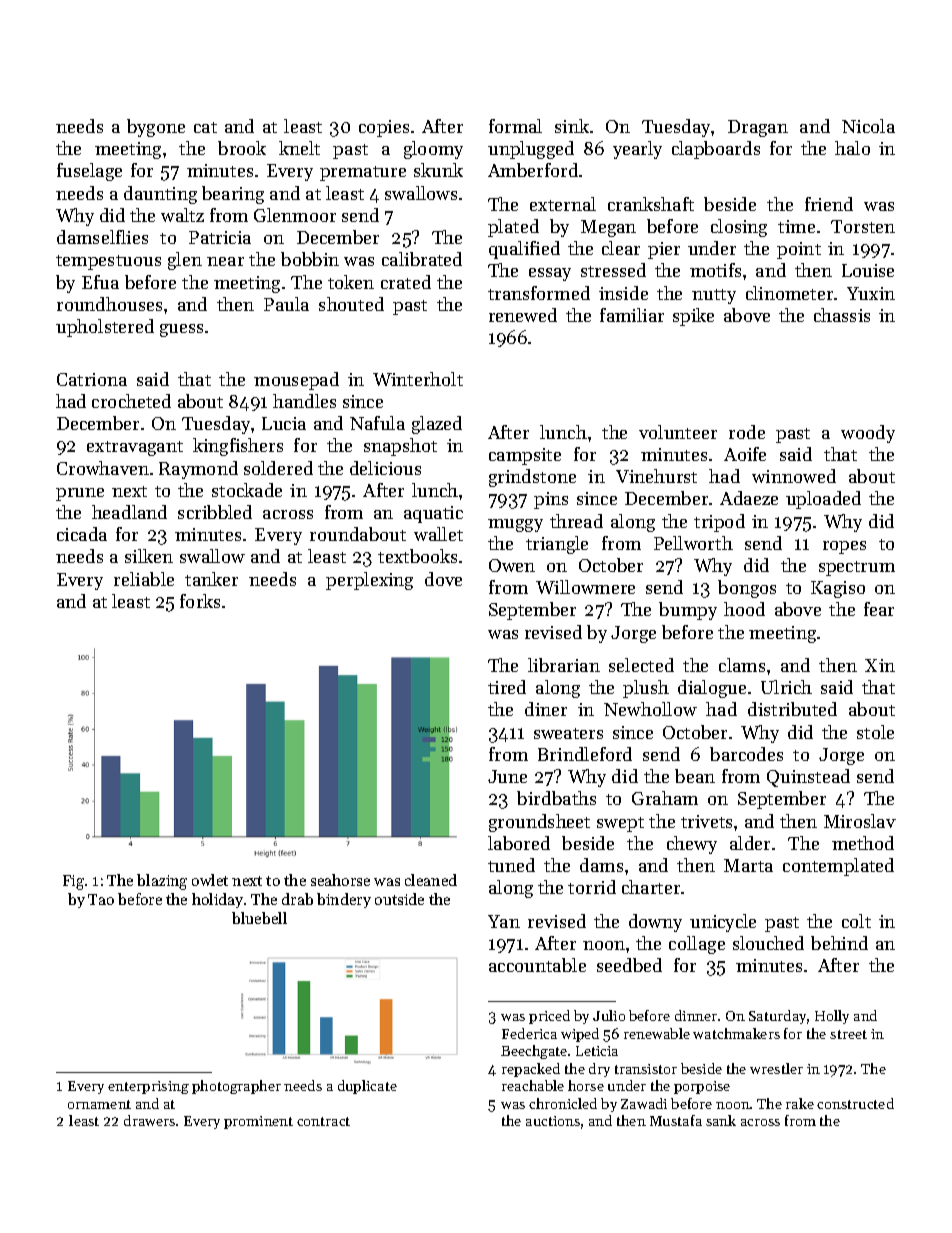  Describe the element at coordinates (706, 821) in the page. I see `trivets` at that location.
